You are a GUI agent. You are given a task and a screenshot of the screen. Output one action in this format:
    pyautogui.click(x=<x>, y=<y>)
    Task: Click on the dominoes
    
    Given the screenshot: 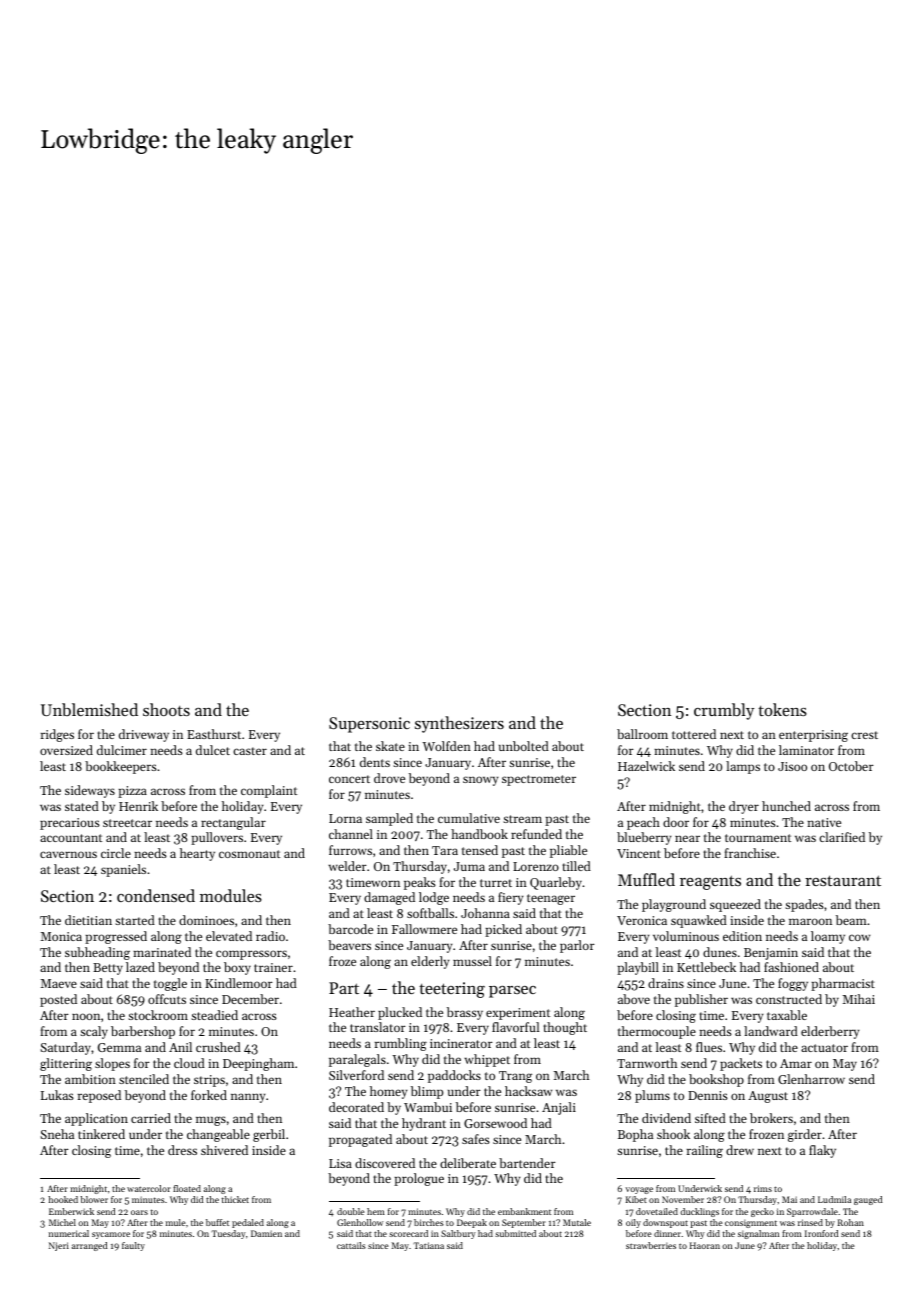 What is the action you would take?
    pyautogui.click(x=206, y=920)
